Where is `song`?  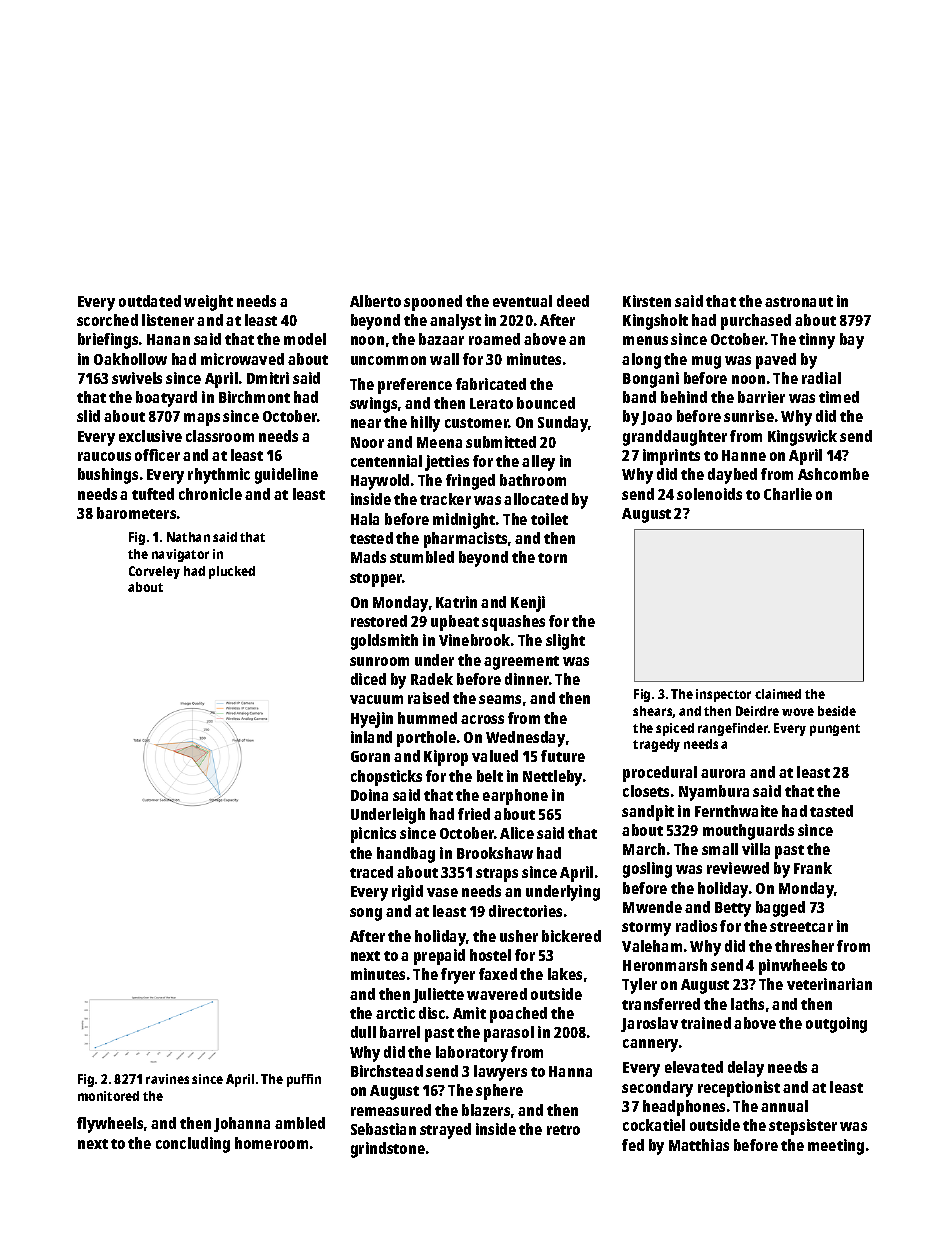 song is located at coordinates (366, 914).
